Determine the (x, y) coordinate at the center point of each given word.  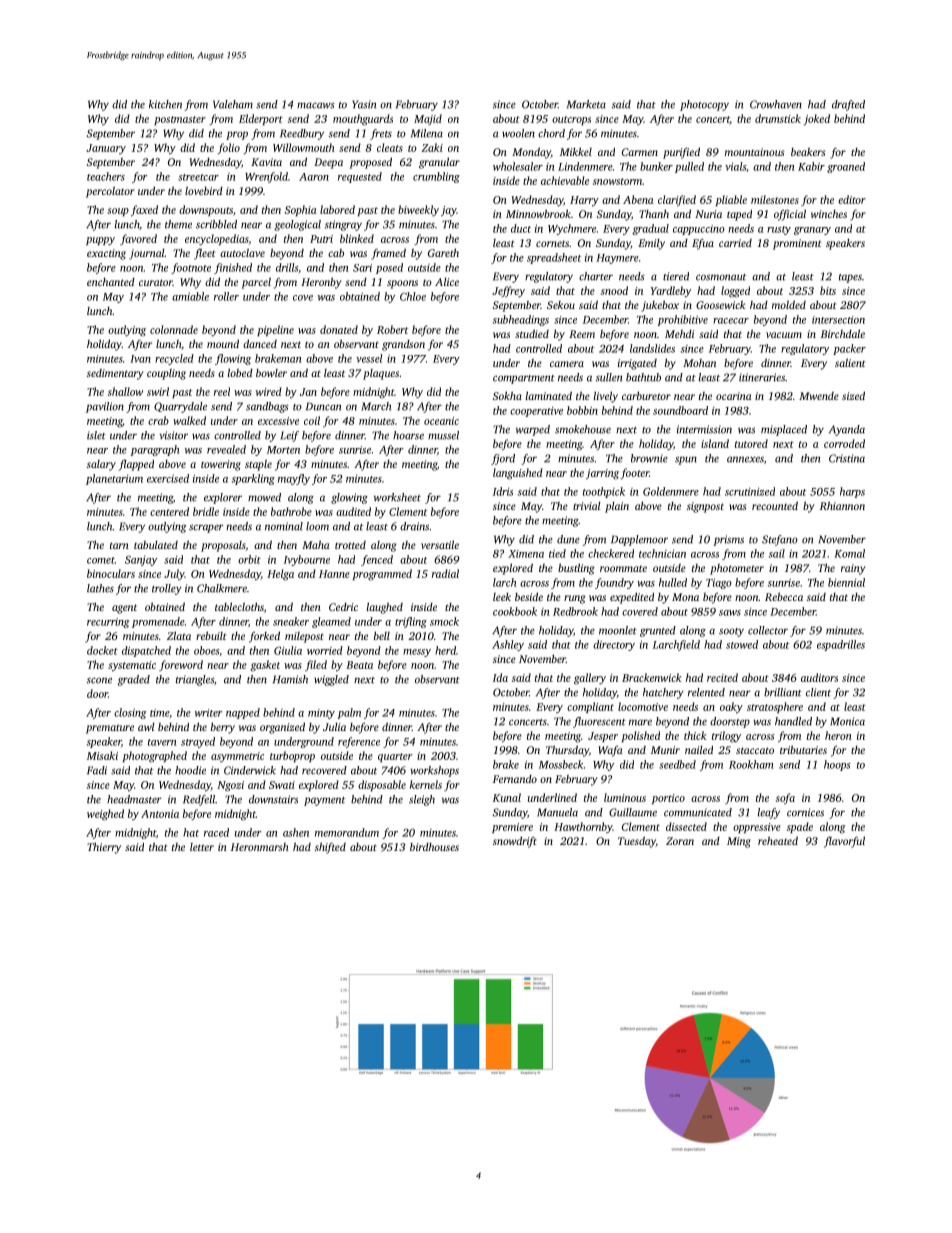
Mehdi (679, 334)
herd (445, 650)
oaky (731, 707)
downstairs (273, 799)
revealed (226, 449)
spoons (402, 284)
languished (518, 474)
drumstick (778, 118)
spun (686, 460)
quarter (395, 757)
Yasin (364, 104)
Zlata (179, 635)
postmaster (180, 120)
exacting (106, 254)
